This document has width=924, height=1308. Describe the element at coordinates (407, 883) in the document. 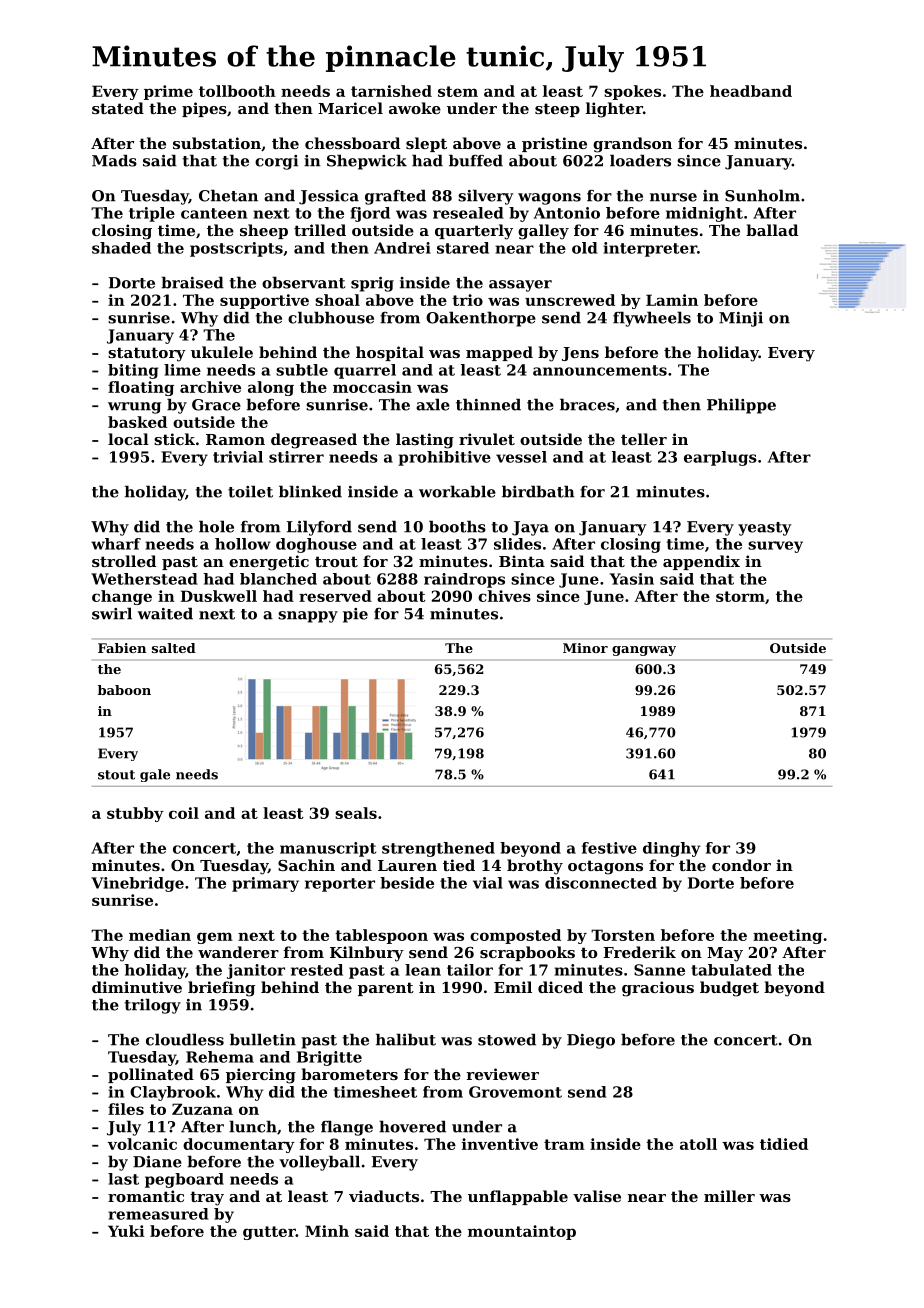

I see `beside` at that location.
